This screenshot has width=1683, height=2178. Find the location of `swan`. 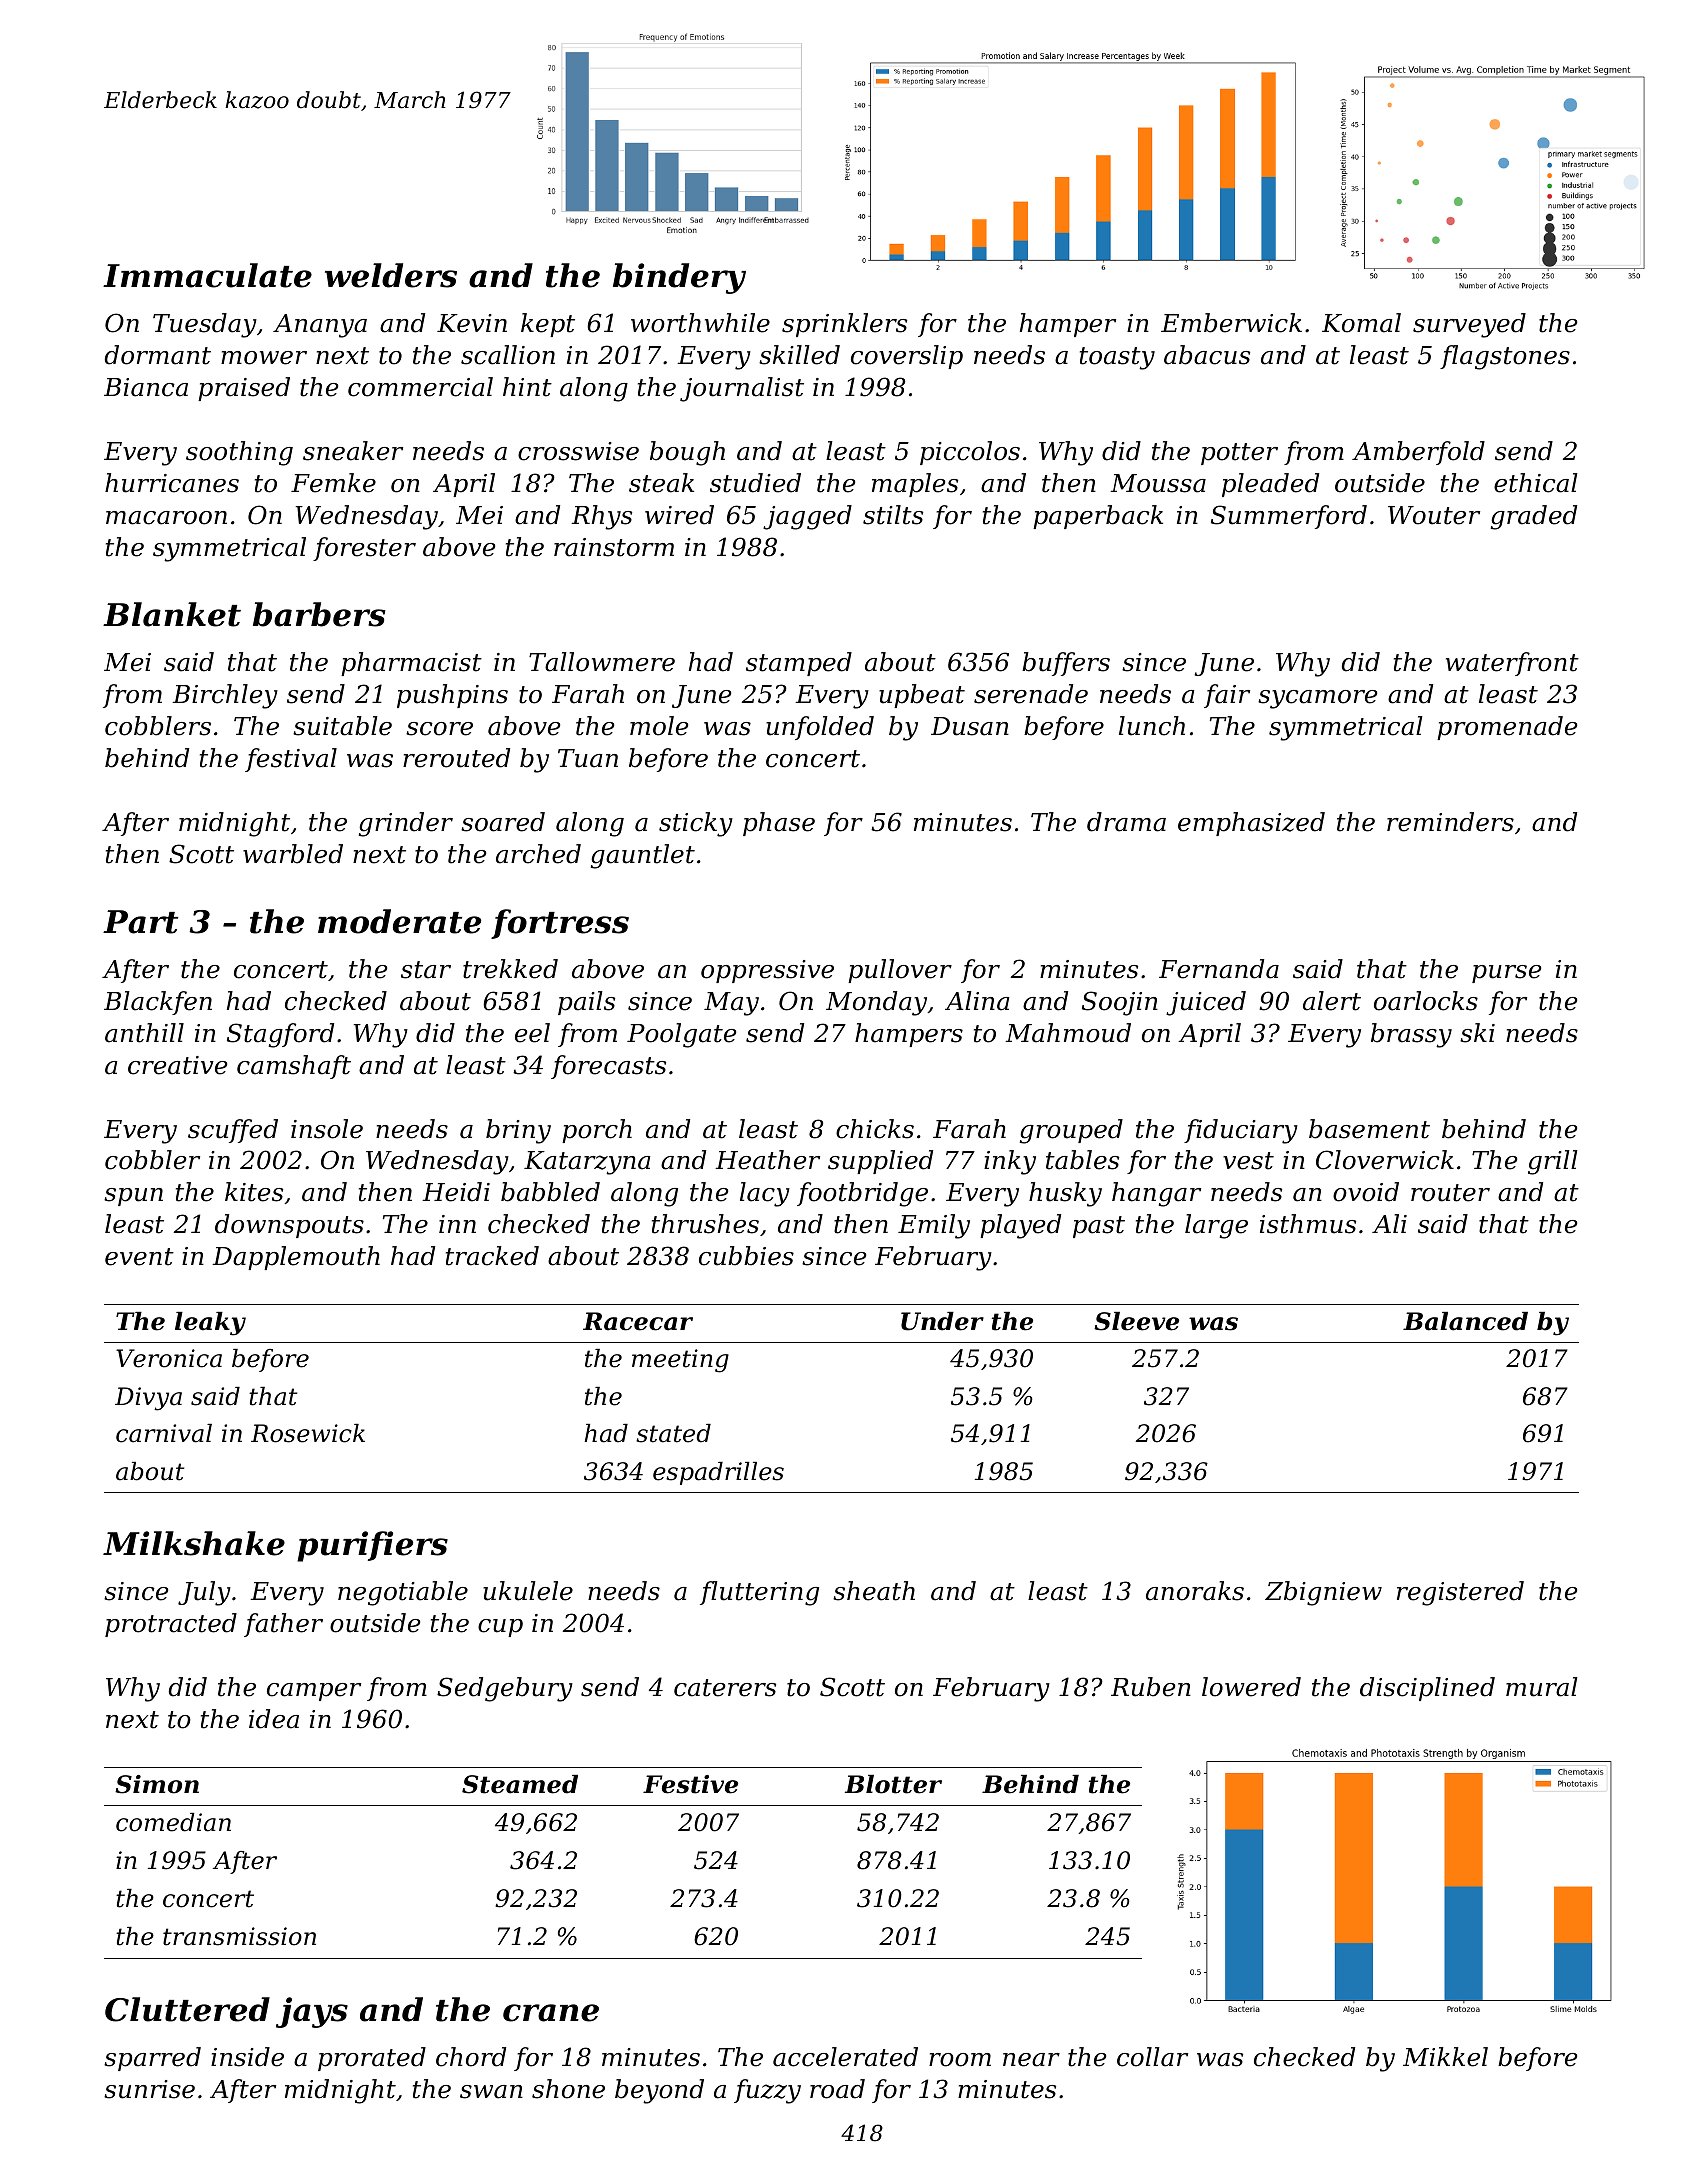

swan is located at coordinates (491, 2092).
